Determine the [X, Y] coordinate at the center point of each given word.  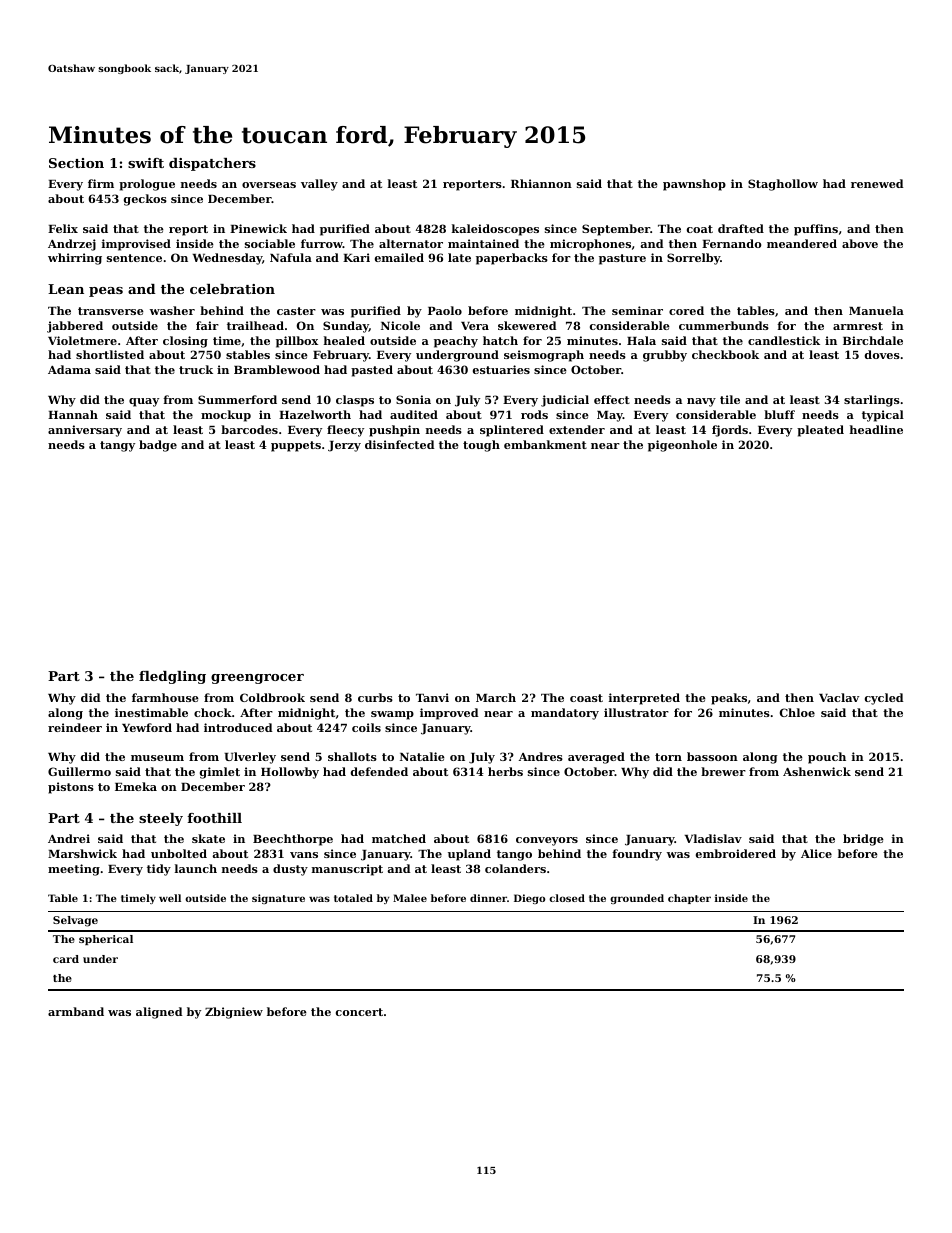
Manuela [876, 310]
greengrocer [257, 679]
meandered [802, 243]
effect [612, 399]
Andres [541, 756]
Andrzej [72, 245]
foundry [637, 855]
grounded [637, 899]
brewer [723, 771]
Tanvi [432, 697]
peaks [729, 699]
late [459, 257]
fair [207, 325]
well [170, 898]
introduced [238, 727]
